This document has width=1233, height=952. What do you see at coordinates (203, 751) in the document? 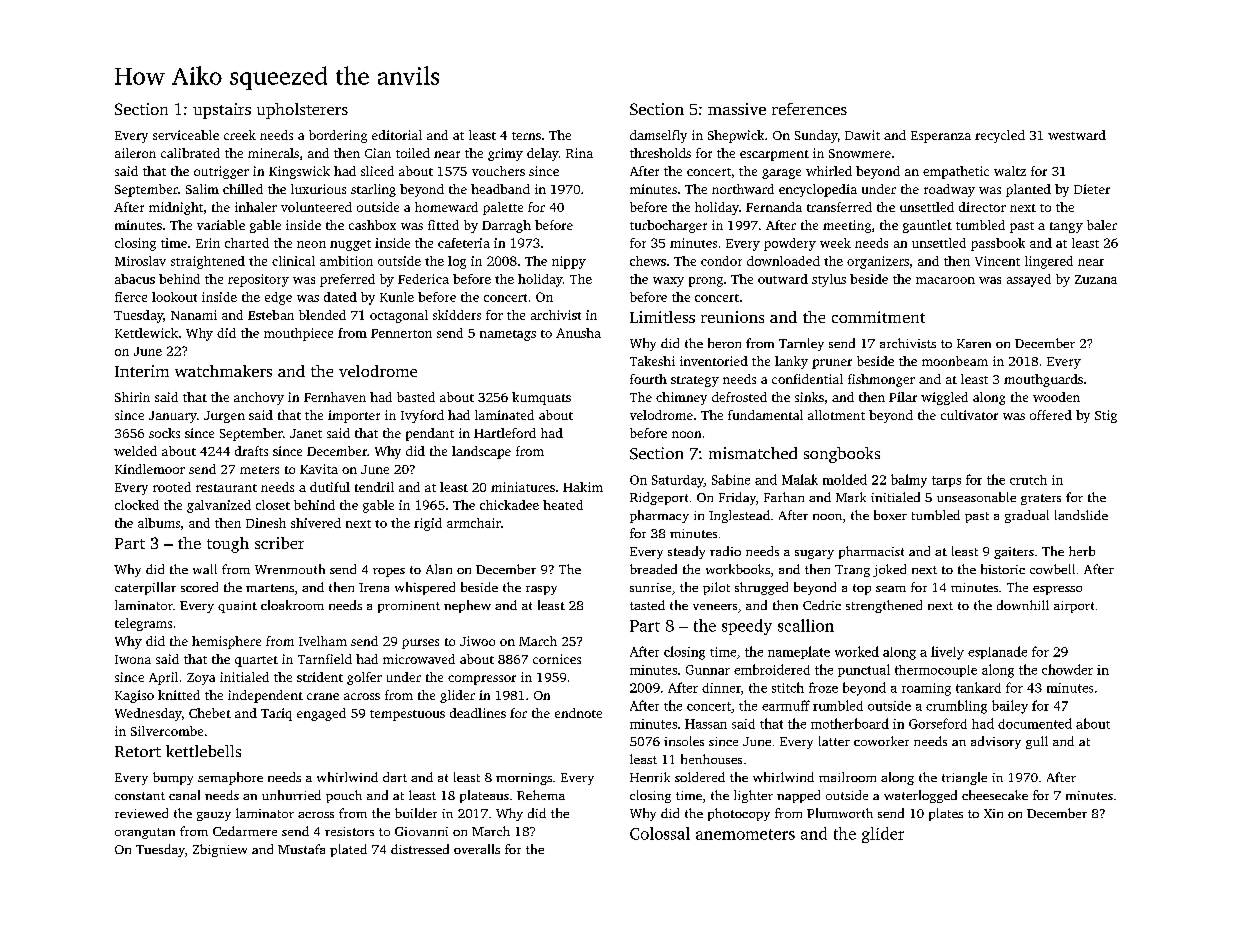
I see `kettlebells` at bounding box center [203, 751].
